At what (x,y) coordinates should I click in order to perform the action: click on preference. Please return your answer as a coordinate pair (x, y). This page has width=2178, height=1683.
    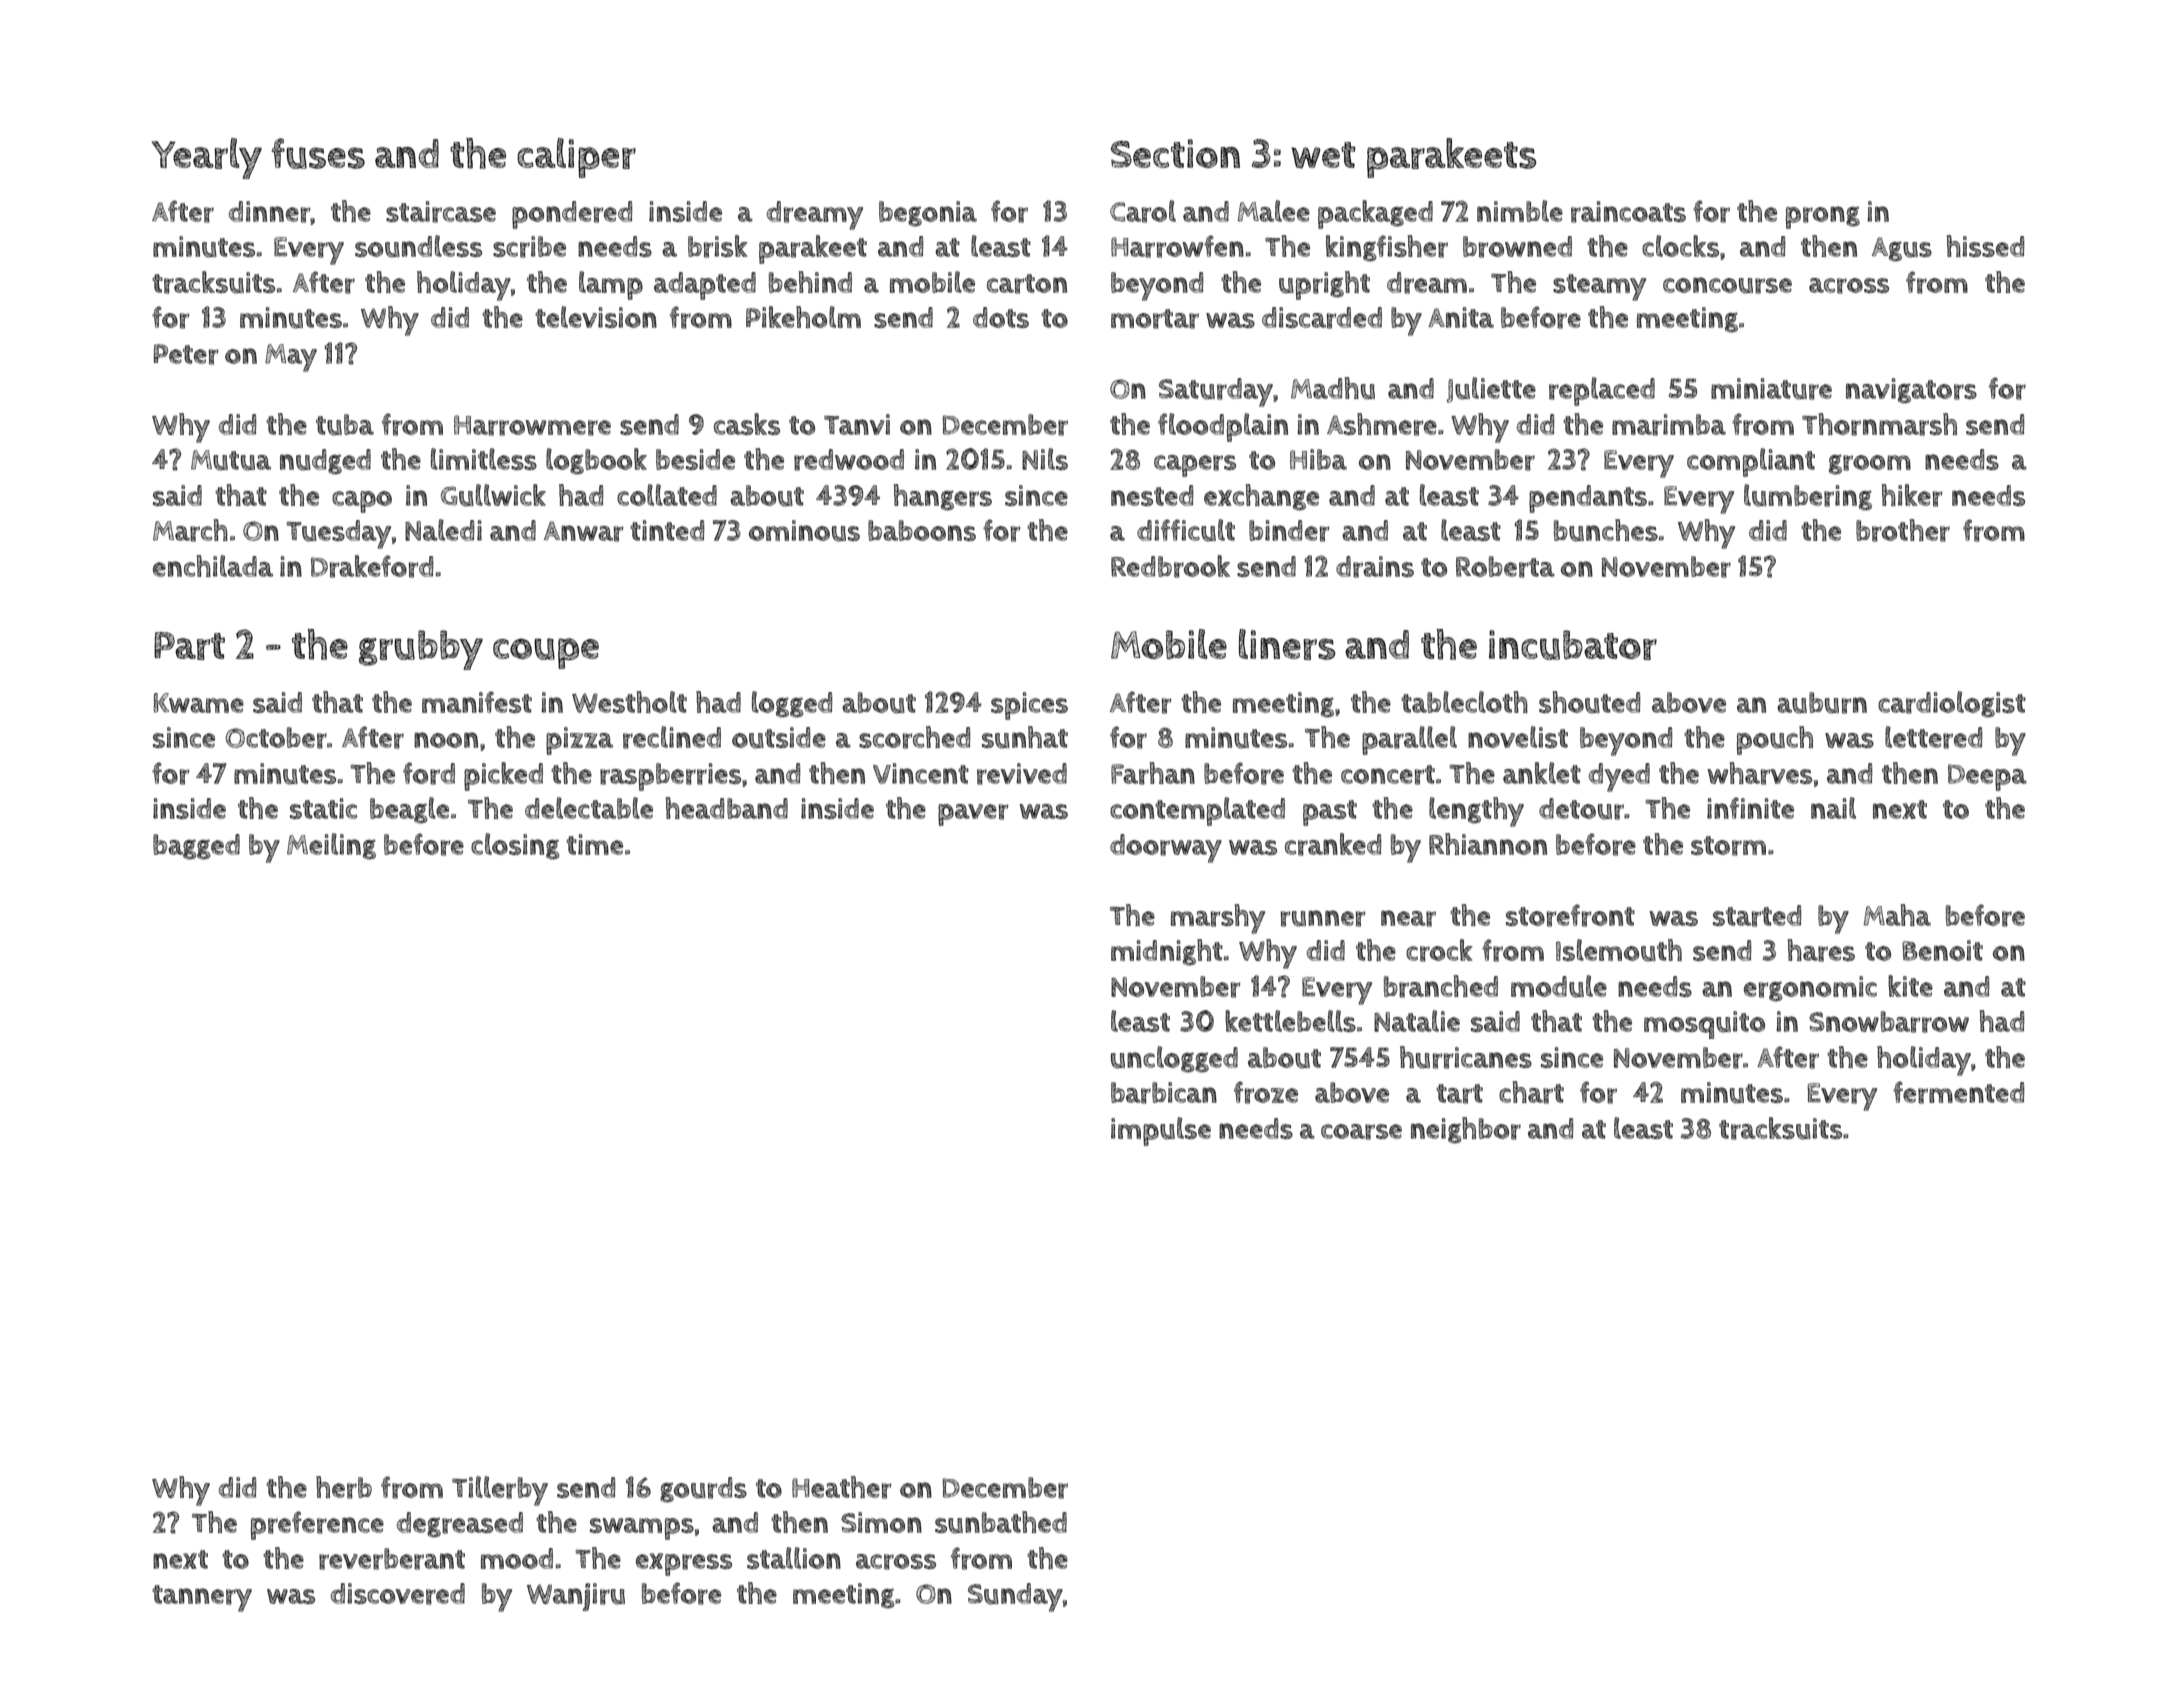
    Looking at the image, I should click on (317, 1525).
